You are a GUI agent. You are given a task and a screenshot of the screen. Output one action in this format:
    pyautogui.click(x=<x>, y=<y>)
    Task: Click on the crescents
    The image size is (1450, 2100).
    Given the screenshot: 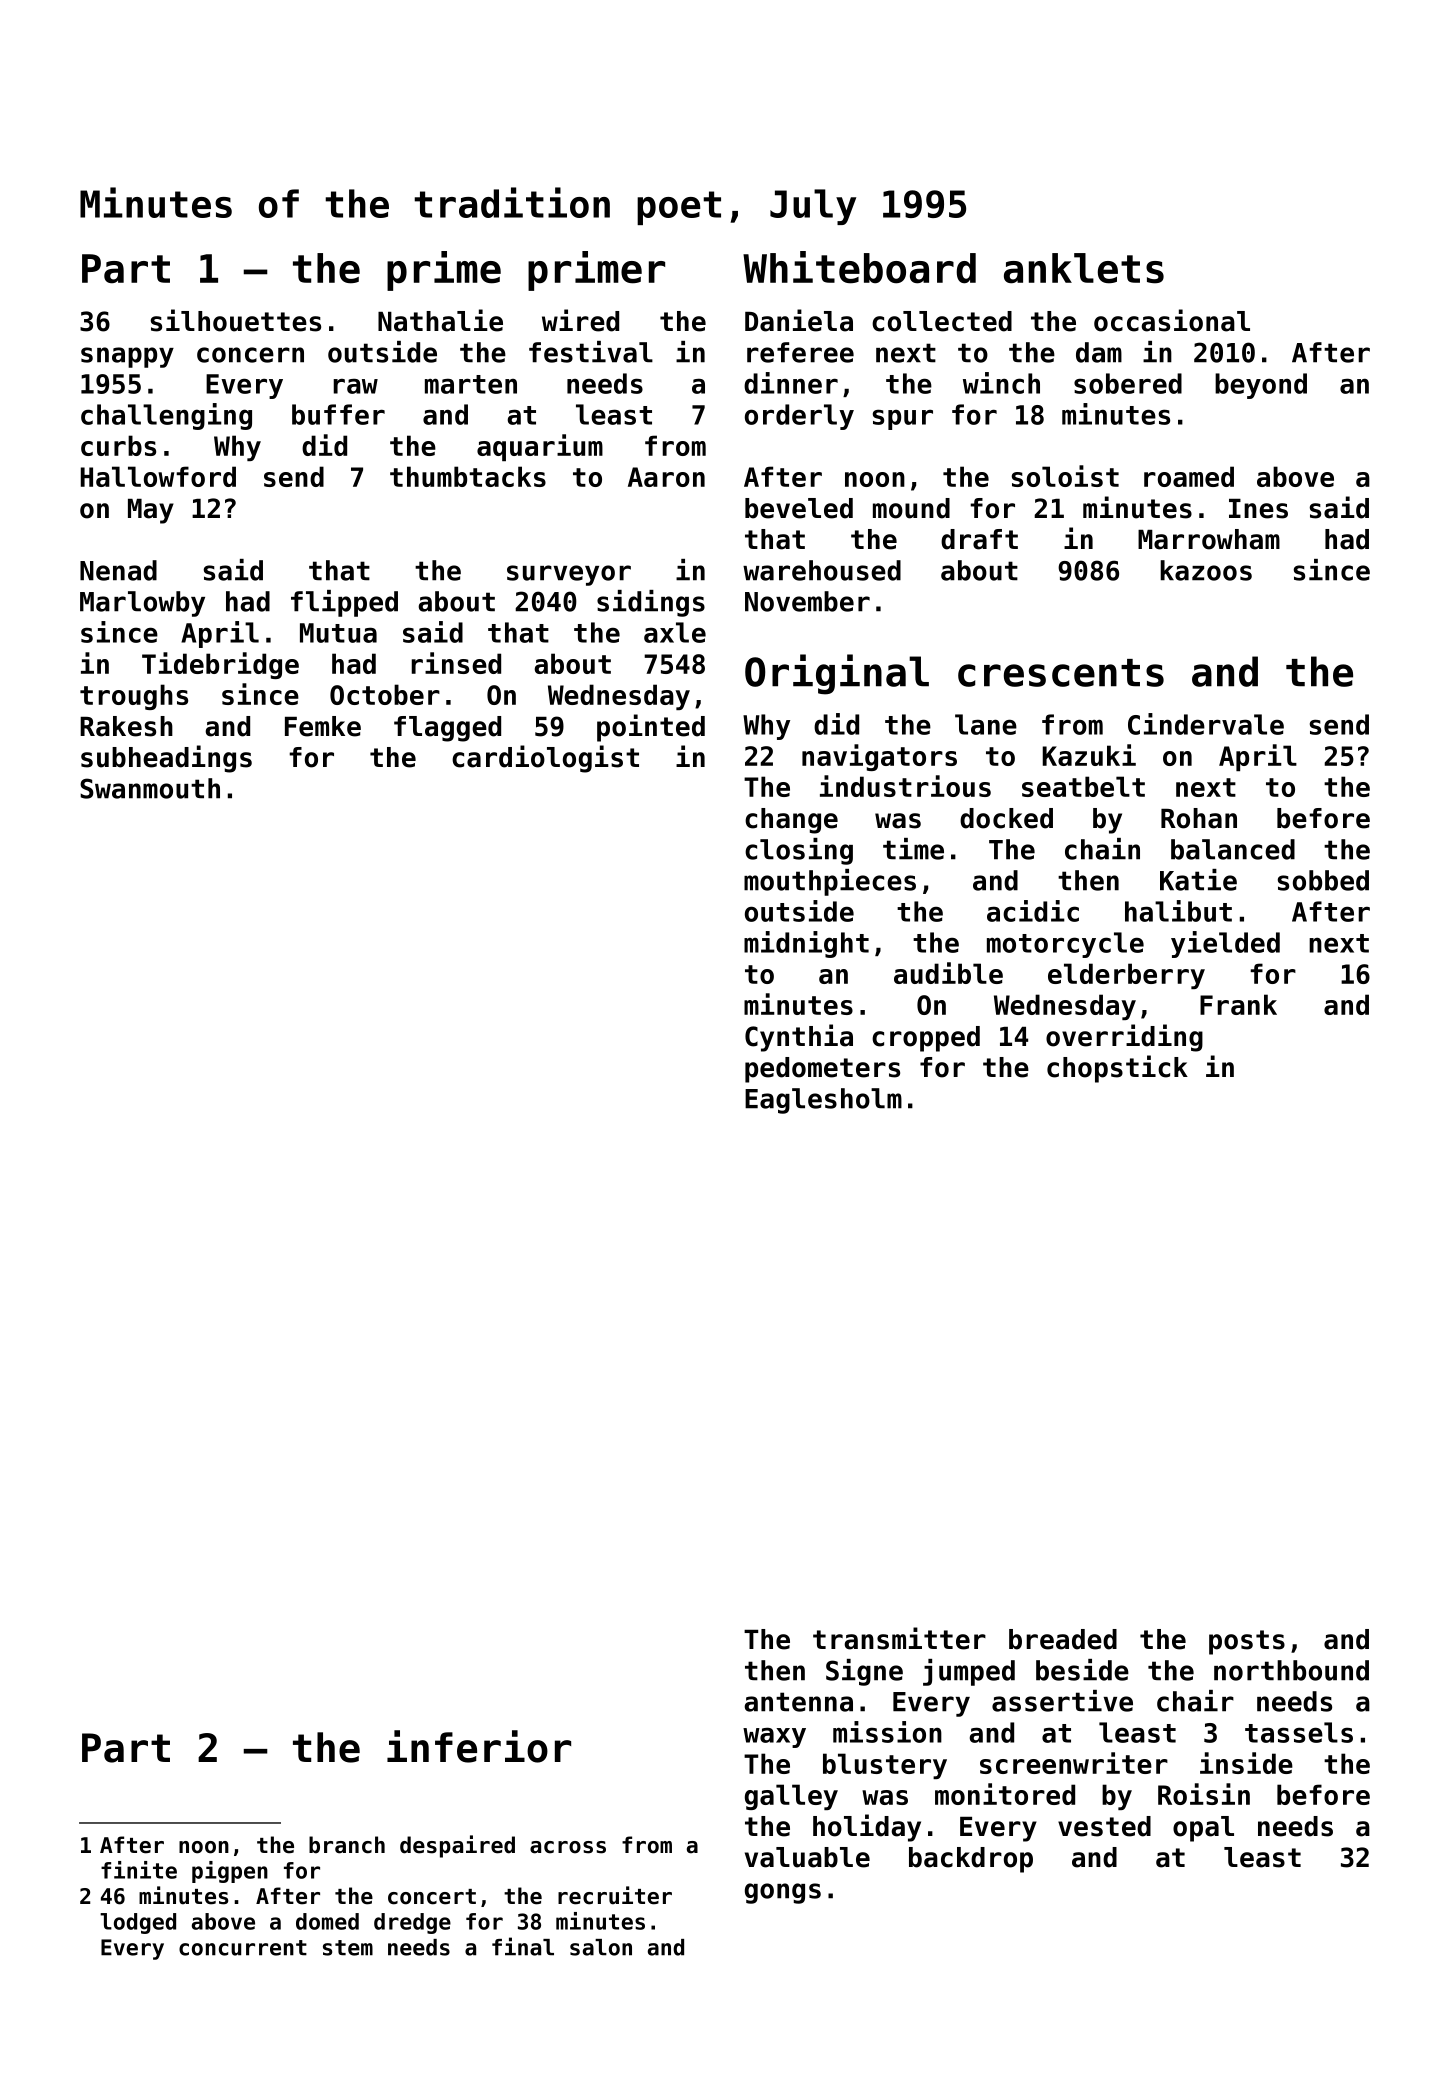 What is the action you would take?
    pyautogui.click(x=1061, y=673)
